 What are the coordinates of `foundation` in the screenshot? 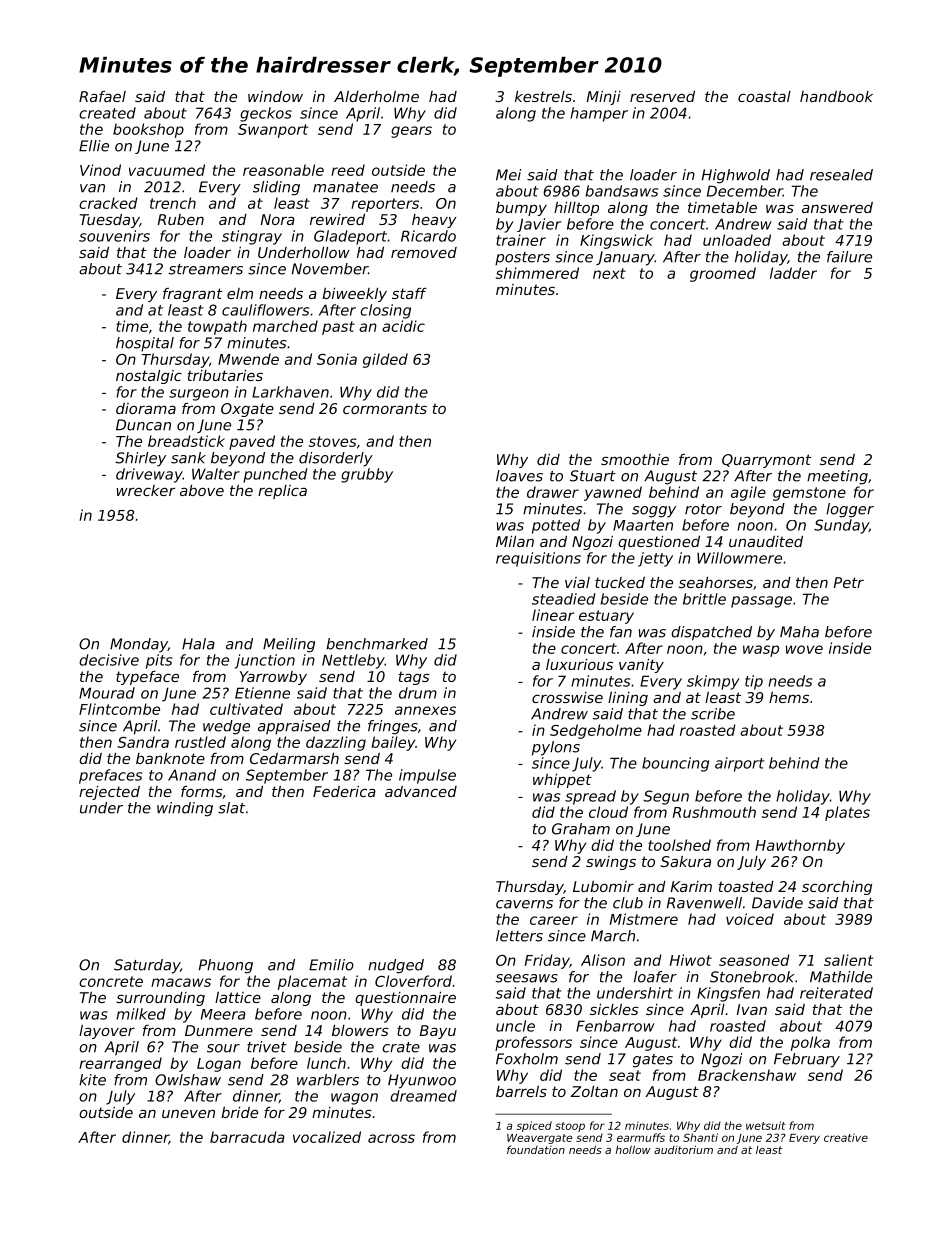 It's located at (536, 1149).
